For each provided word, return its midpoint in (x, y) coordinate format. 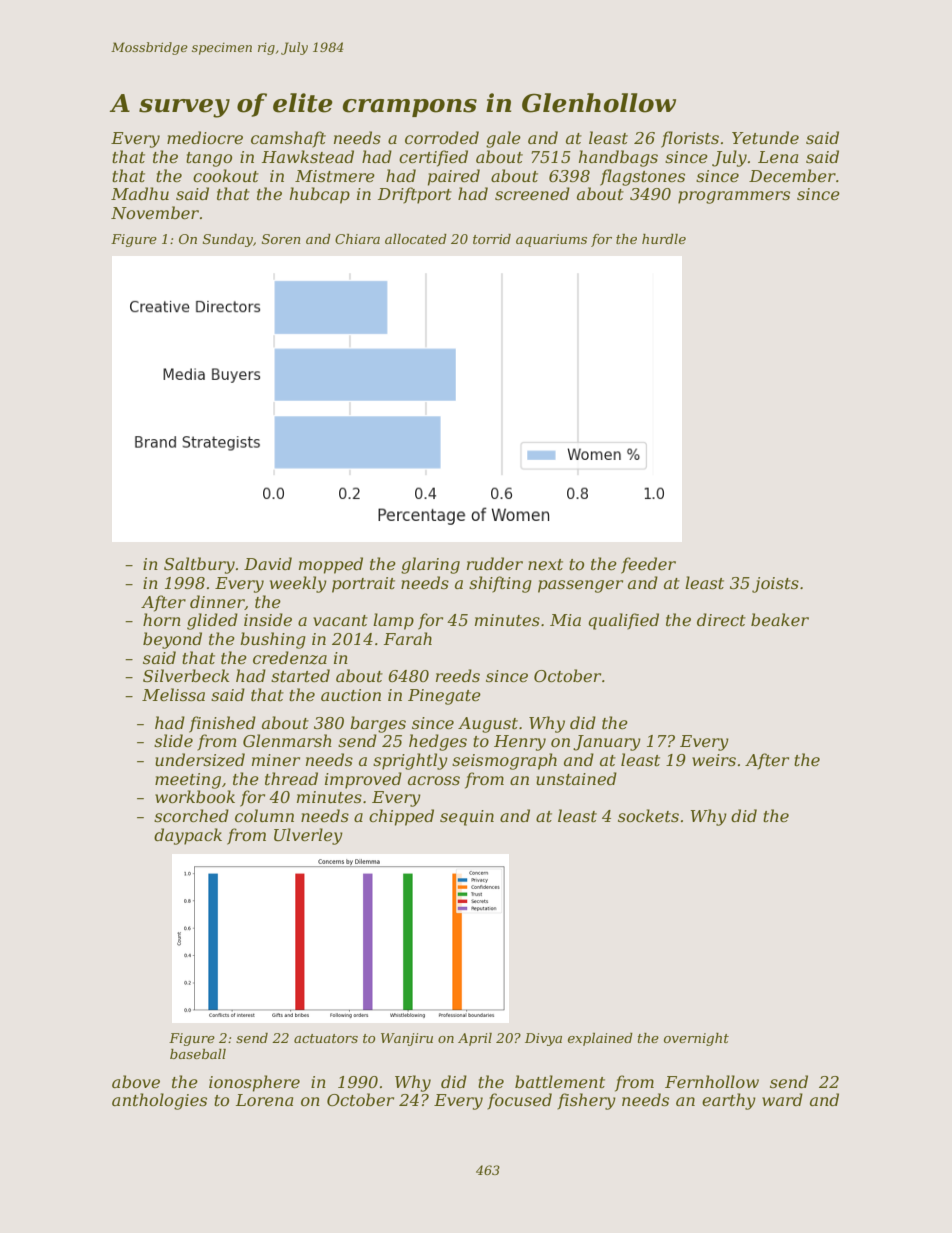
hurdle (664, 239)
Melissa (173, 694)
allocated (416, 239)
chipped (401, 817)
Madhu (140, 193)
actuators (326, 1038)
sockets (648, 815)
